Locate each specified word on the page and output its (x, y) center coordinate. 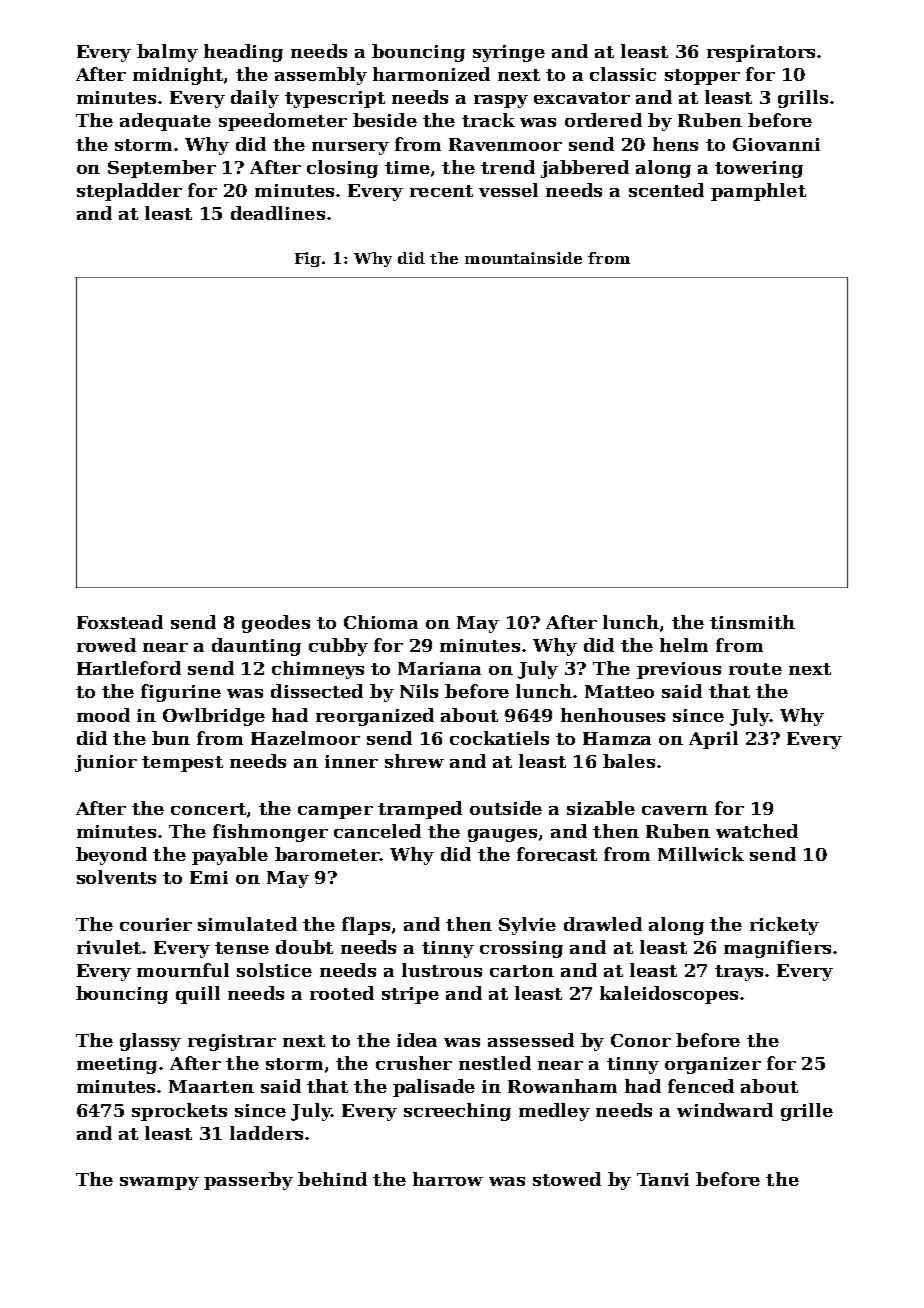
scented (666, 190)
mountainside (523, 258)
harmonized (431, 74)
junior (106, 763)
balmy (167, 53)
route (755, 669)
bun (171, 738)
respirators (761, 53)
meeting (117, 1065)
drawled (603, 924)
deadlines (278, 213)
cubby (338, 647)
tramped (420, 810)
